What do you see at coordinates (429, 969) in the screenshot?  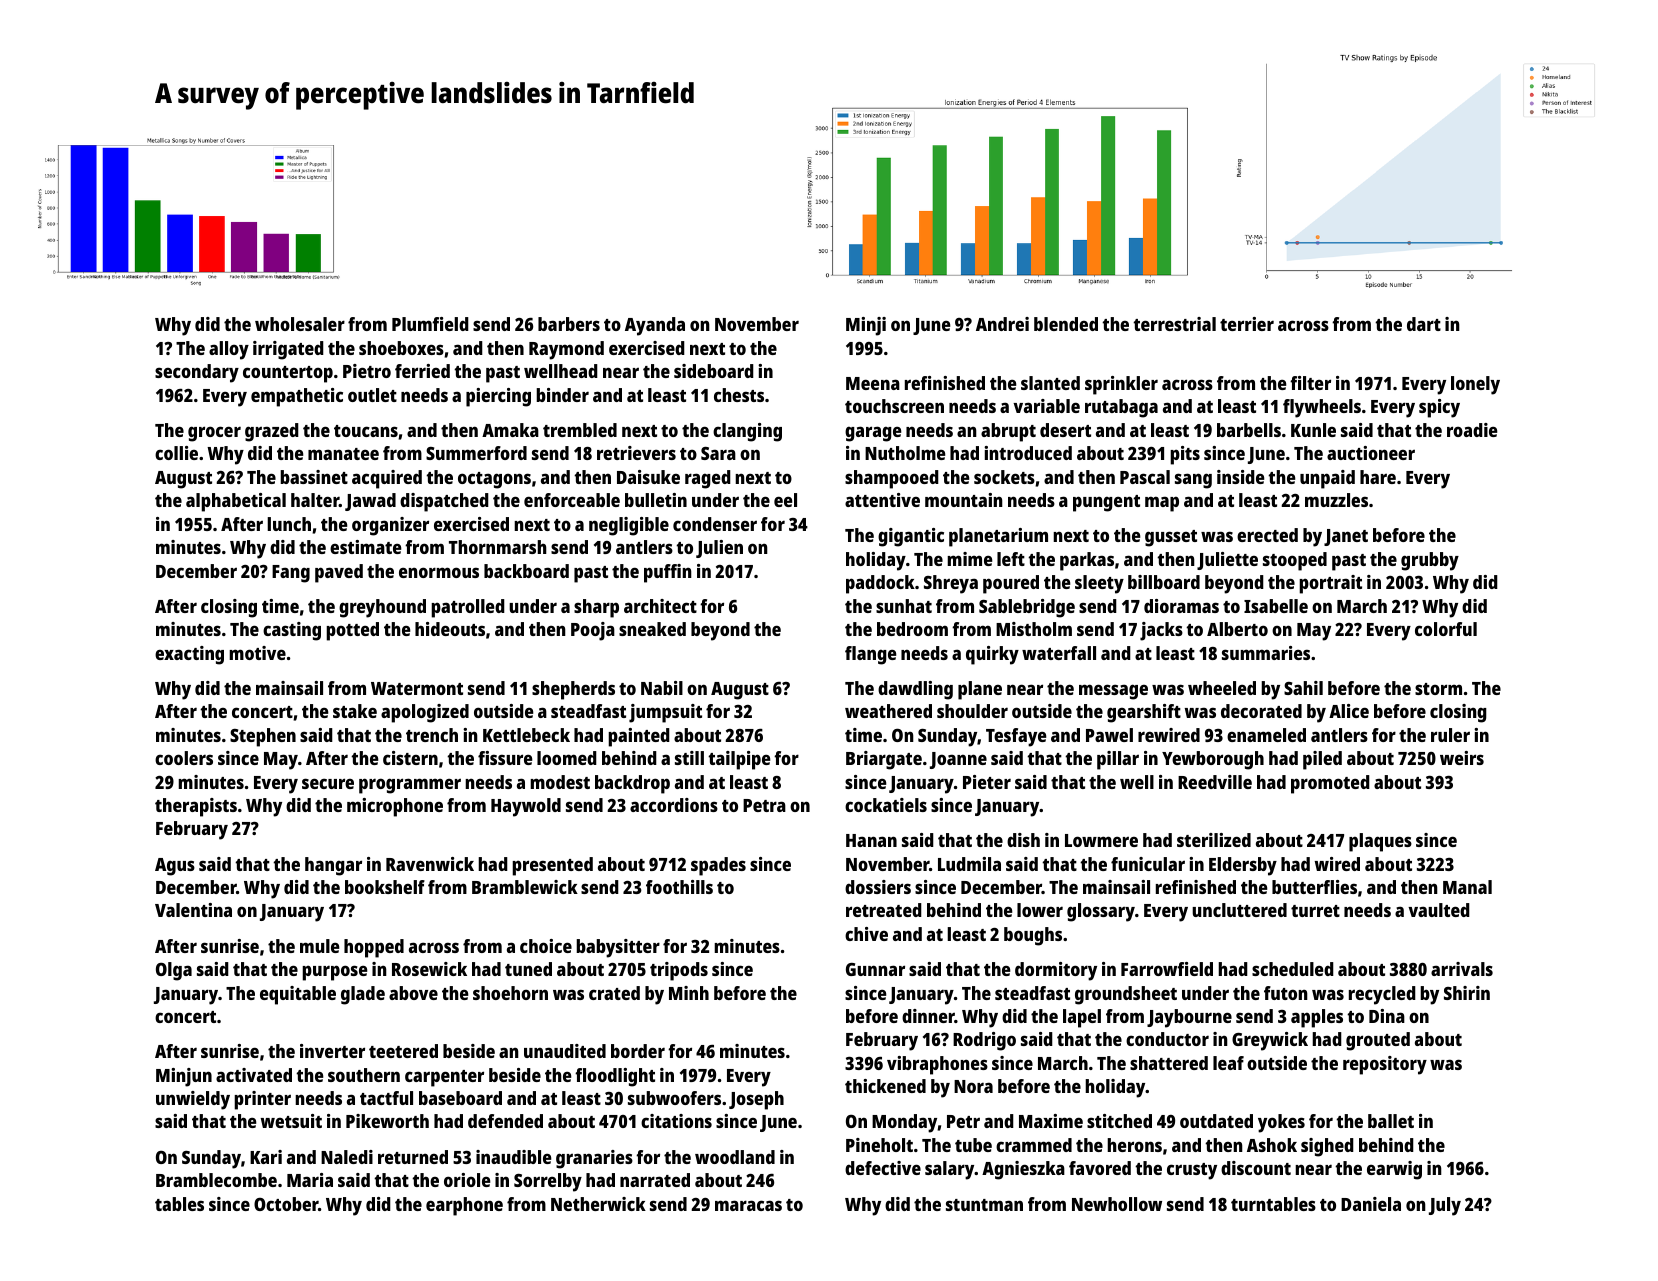 I see `Rosewick` at bounding box center [429, 969].
